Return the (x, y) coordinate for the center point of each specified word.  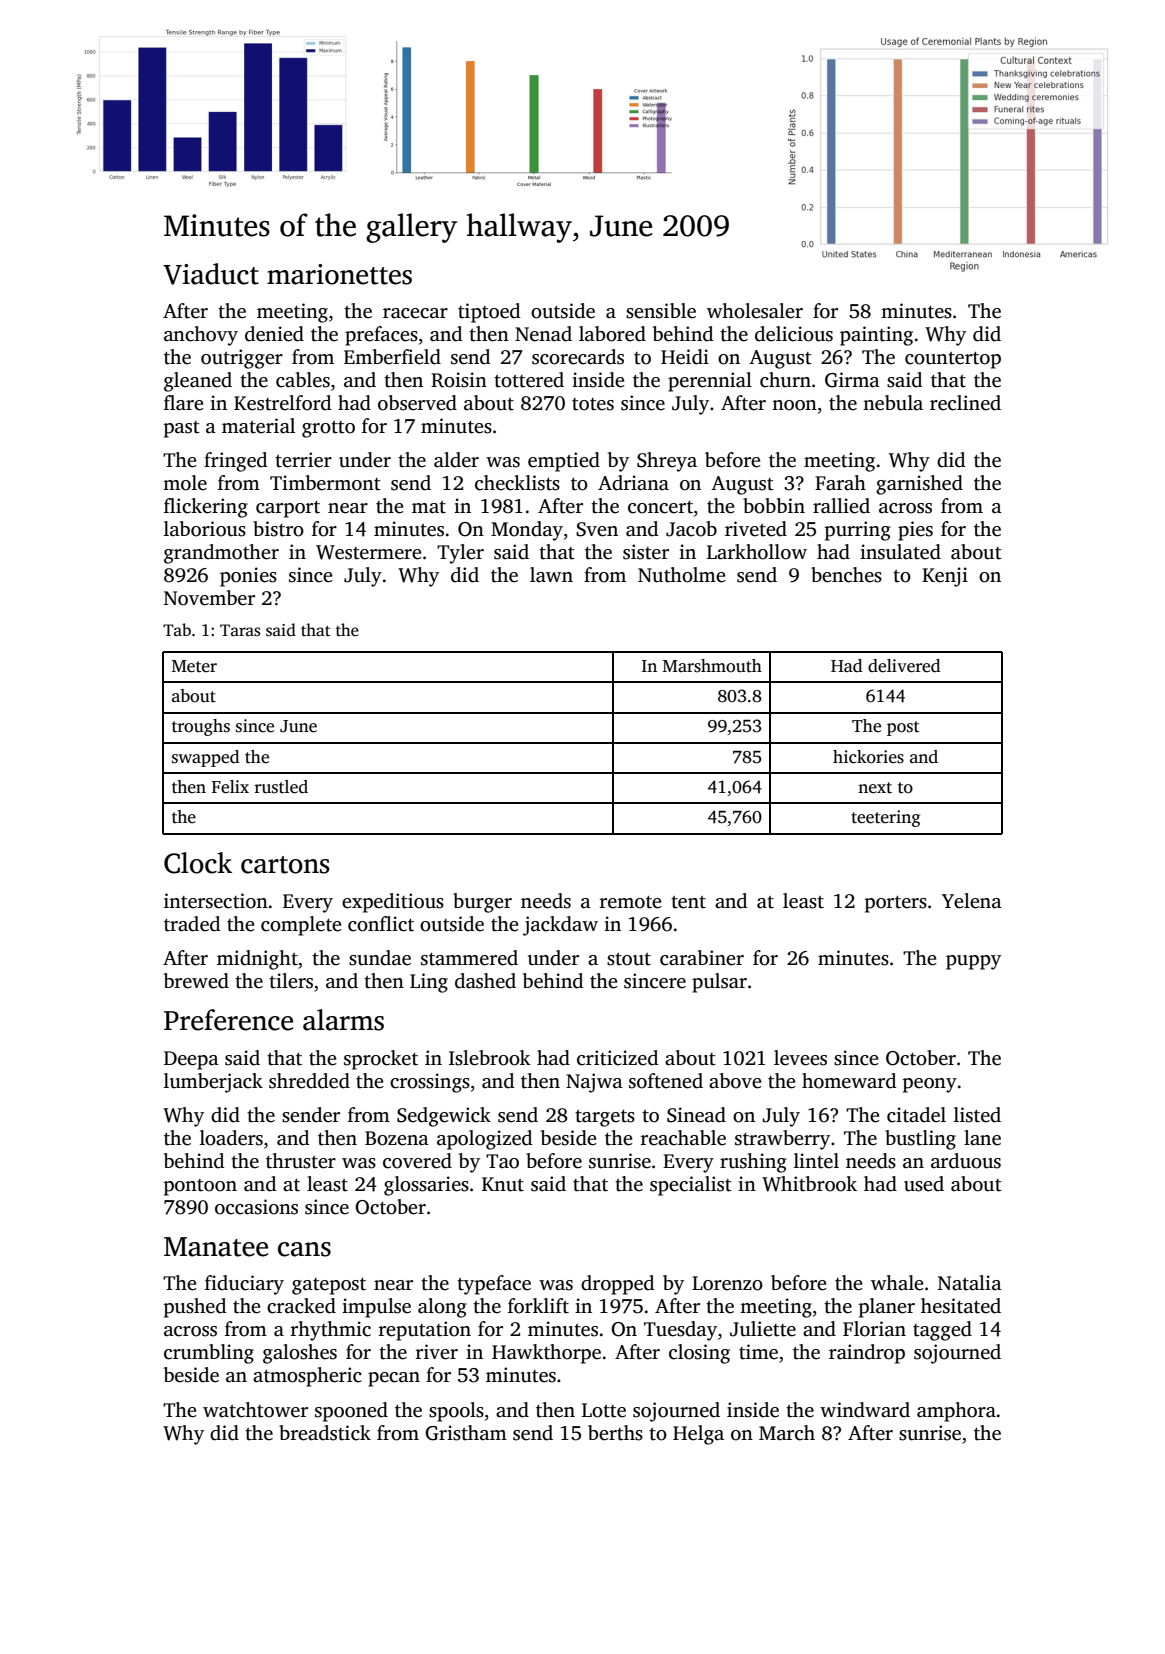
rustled (281, 787)
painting (876, 336)
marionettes (339, 274)
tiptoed (489, 313)
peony (930, 1085)
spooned (351, 1412)
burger (482, 903)
